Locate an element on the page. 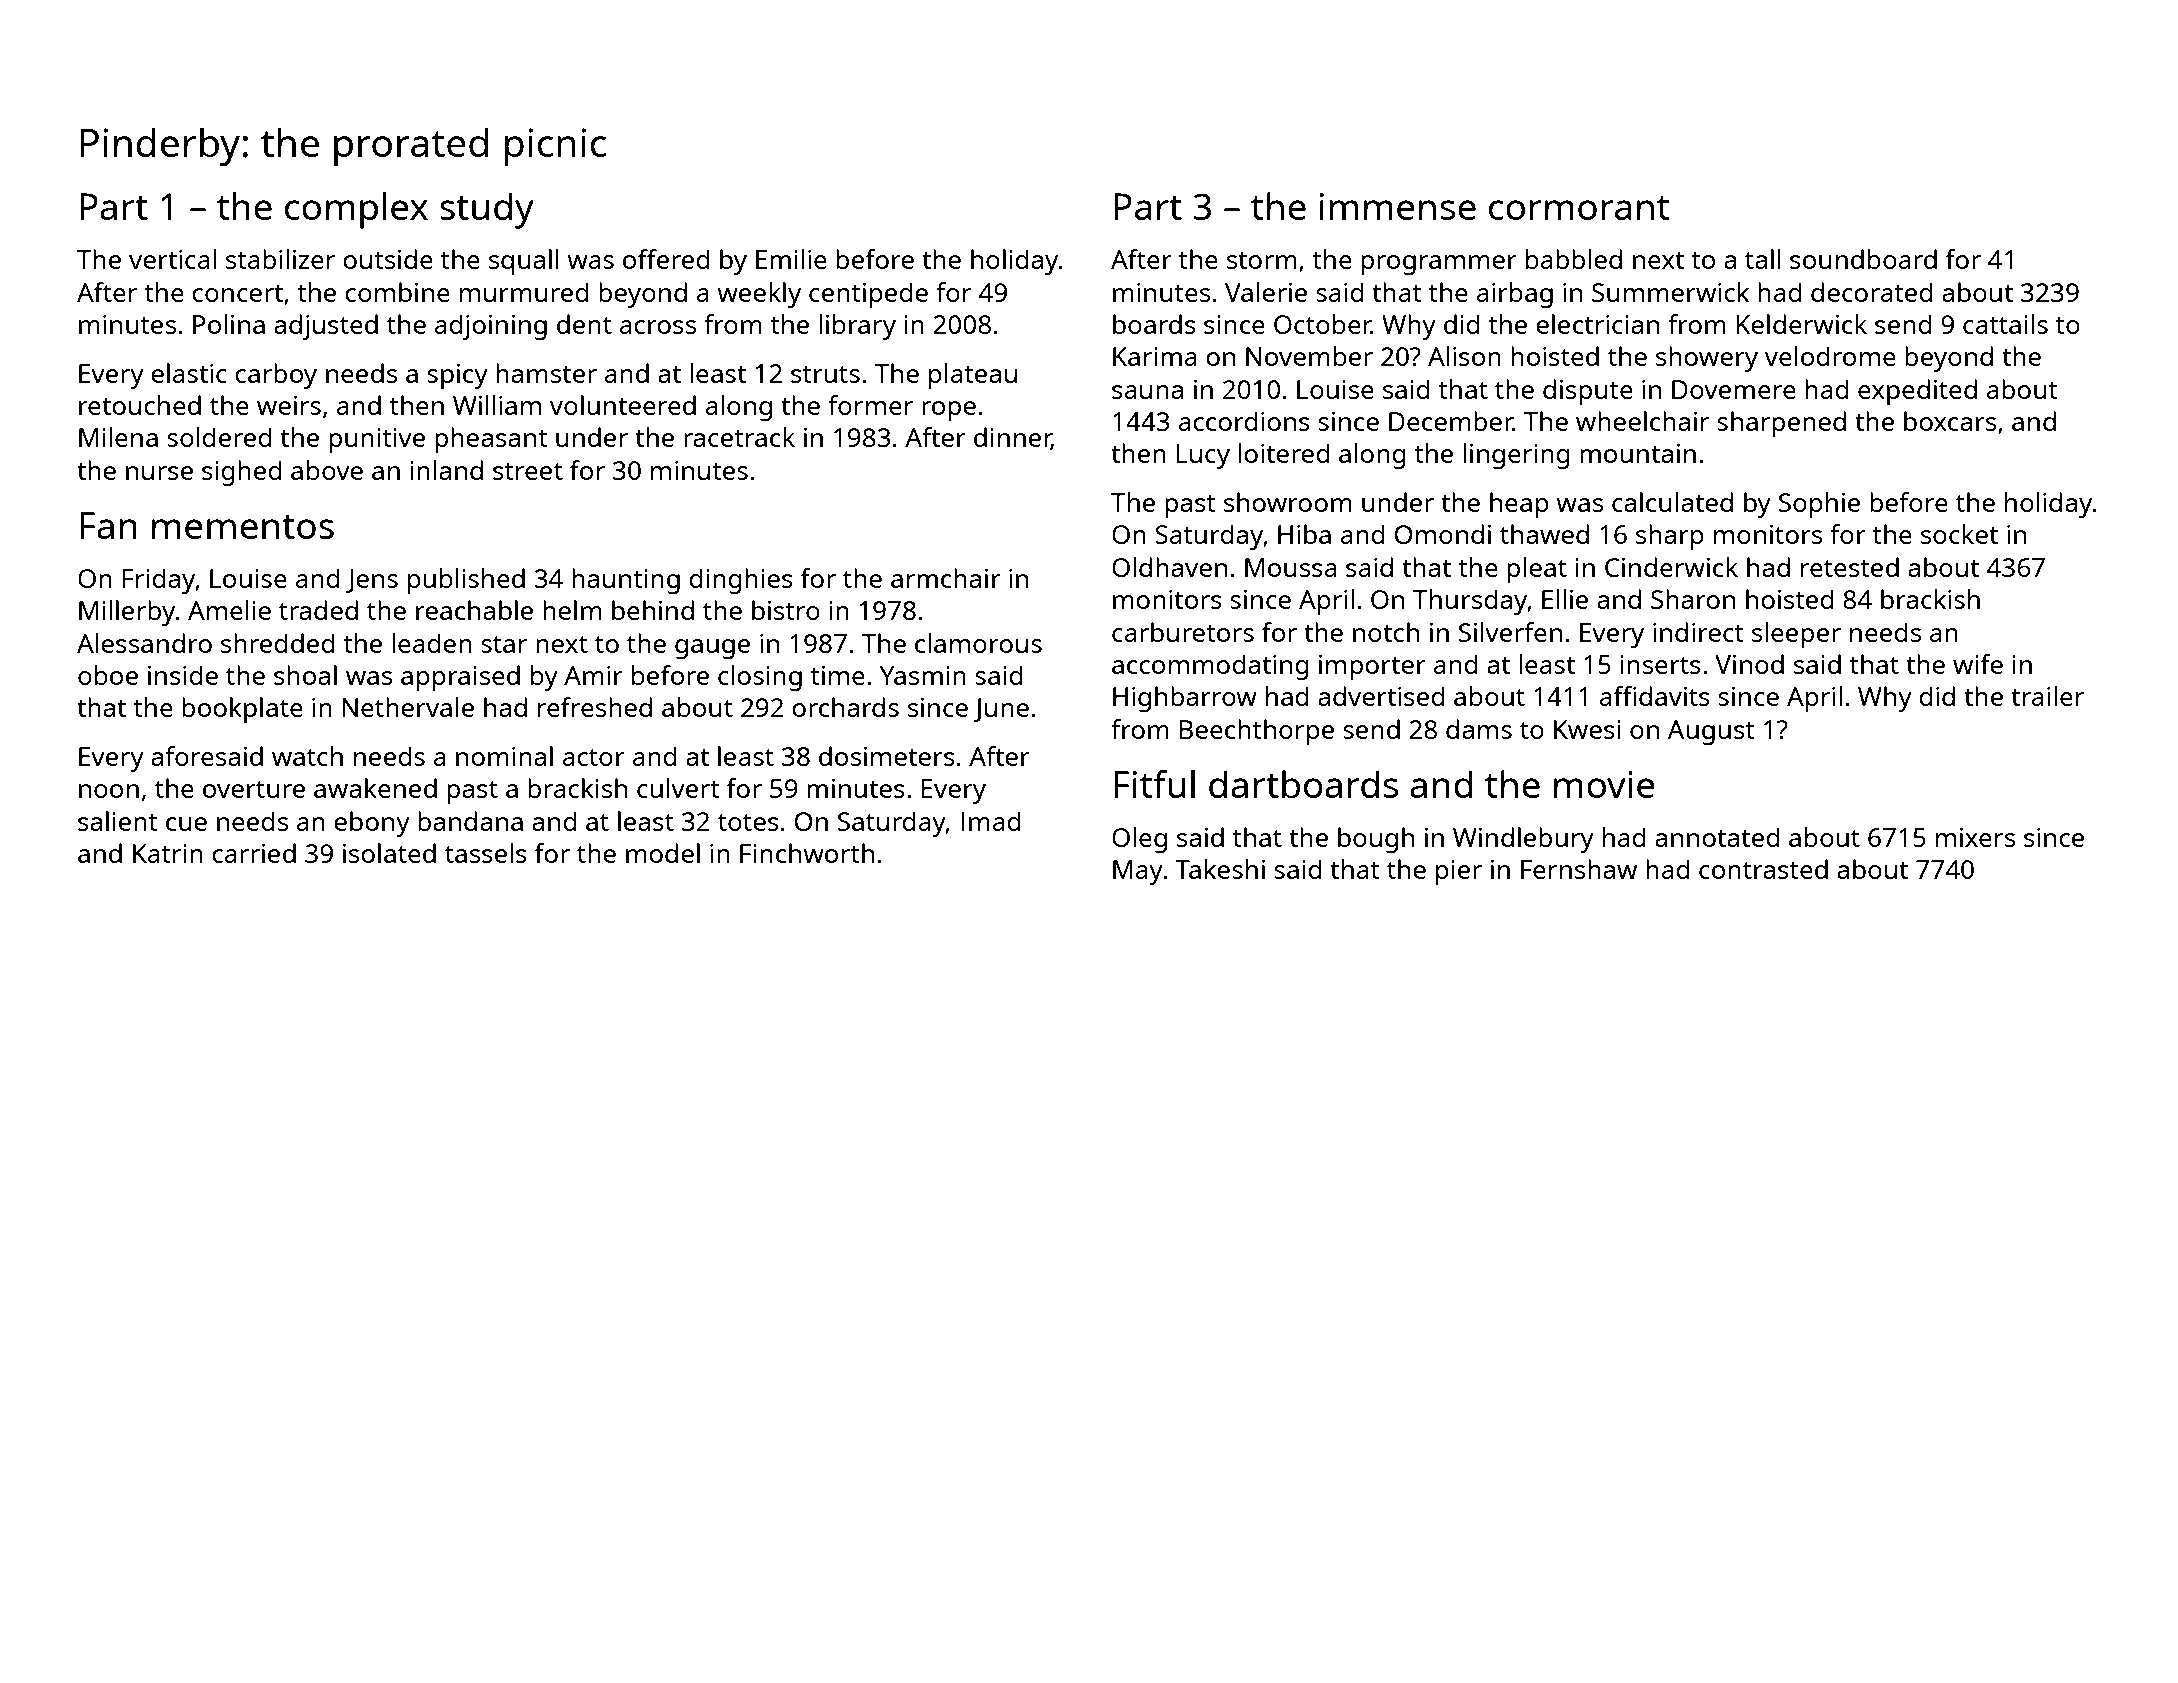 The image size is (2178, 1683). study is located at coordinates (487, 210).
